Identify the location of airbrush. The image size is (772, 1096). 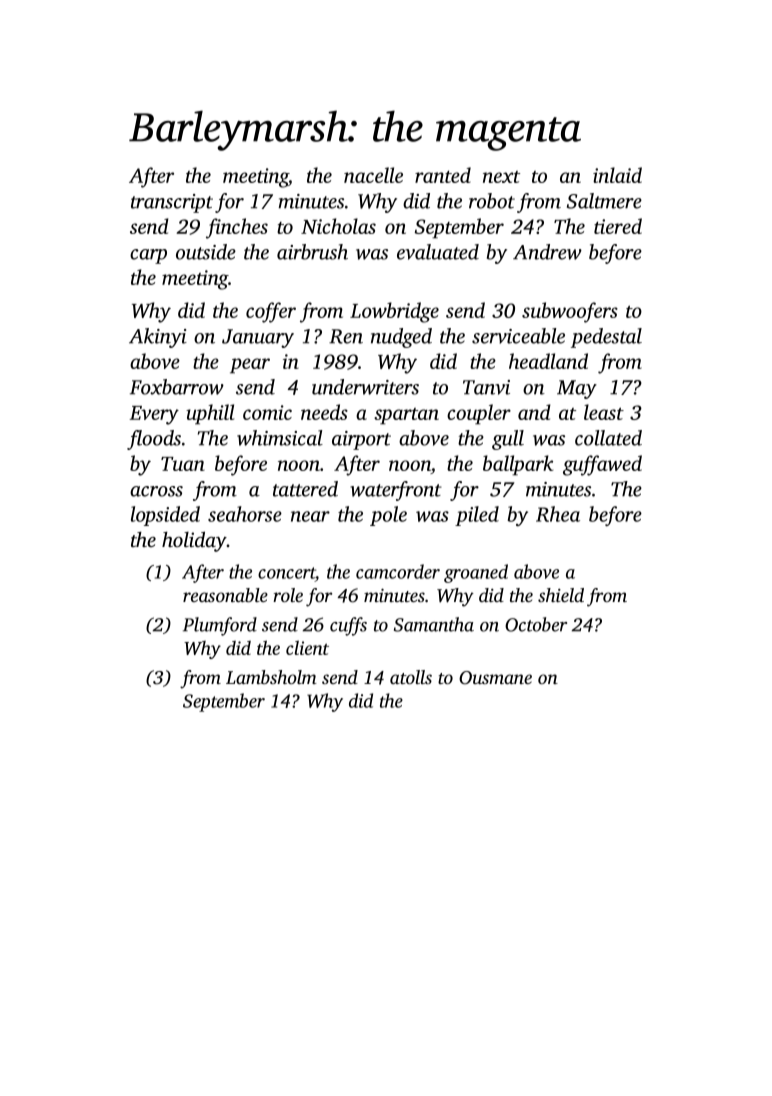
(312, 252).
